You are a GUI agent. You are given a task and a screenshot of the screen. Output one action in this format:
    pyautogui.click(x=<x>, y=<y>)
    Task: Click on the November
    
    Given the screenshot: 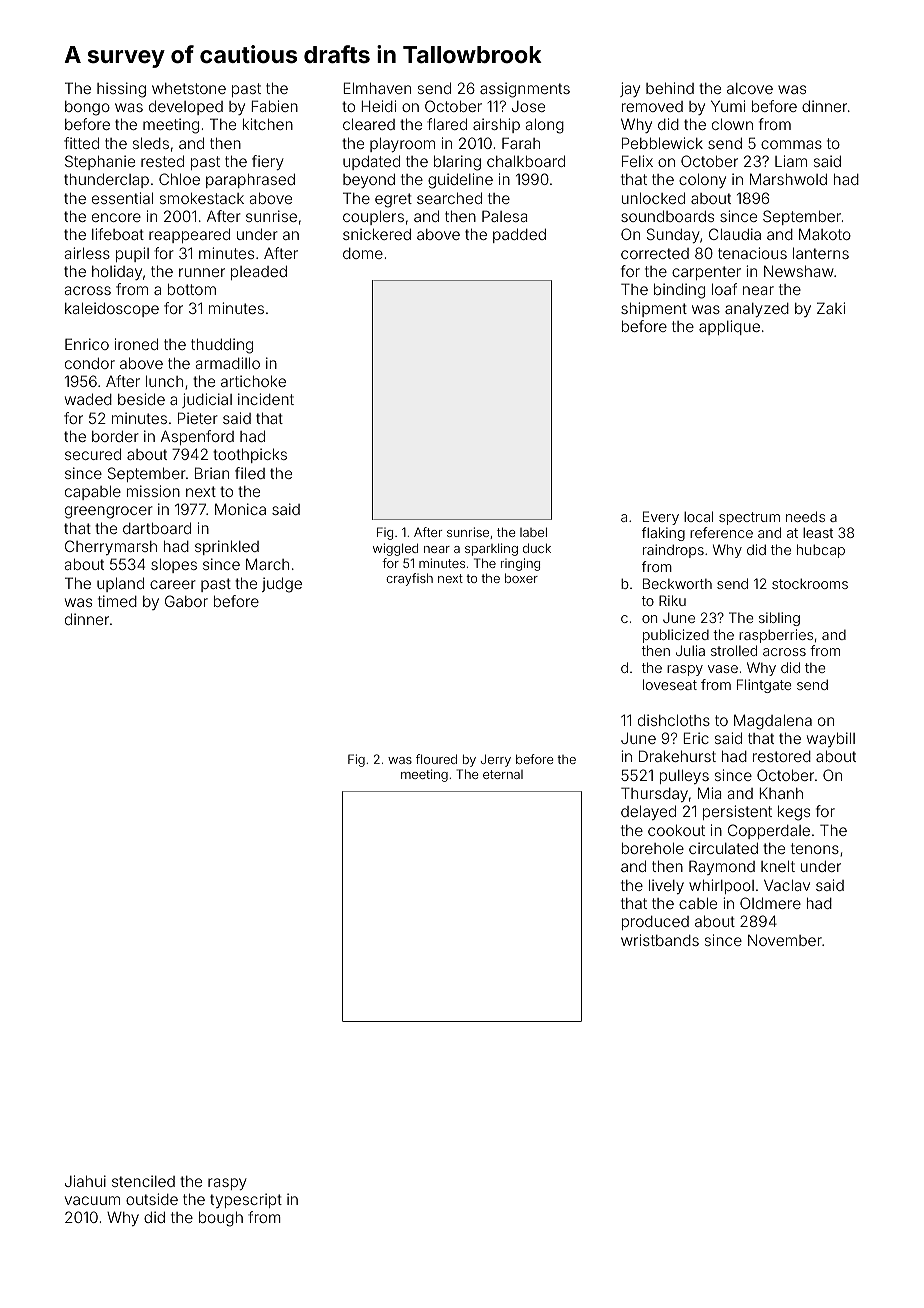 What is the action you would take?
    pyautogui.click(x=785, y=940)
